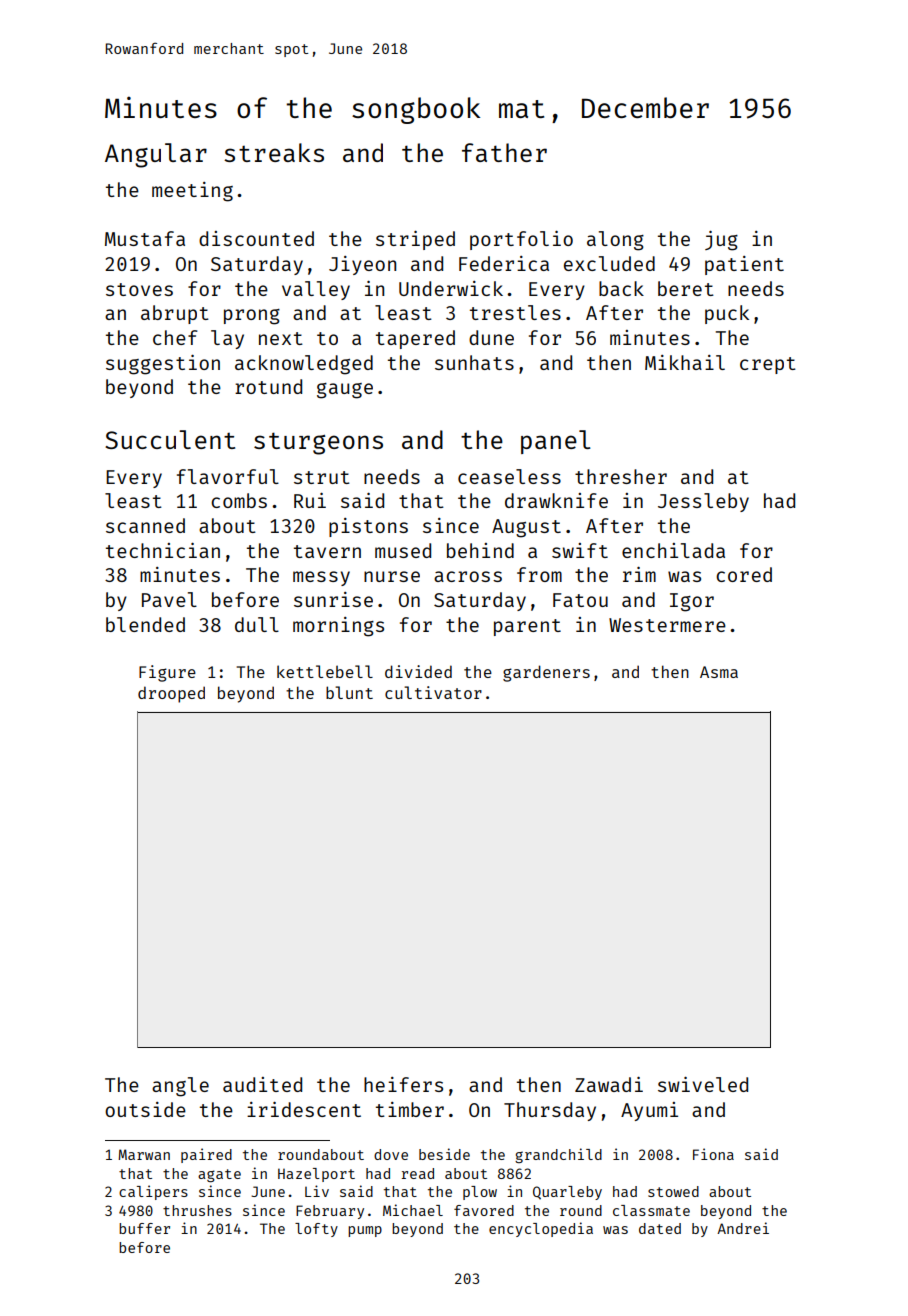  What do you see at coordinates (145, 525) in the screenshot?
I see `scanned` at bounding box center [145, 525].
